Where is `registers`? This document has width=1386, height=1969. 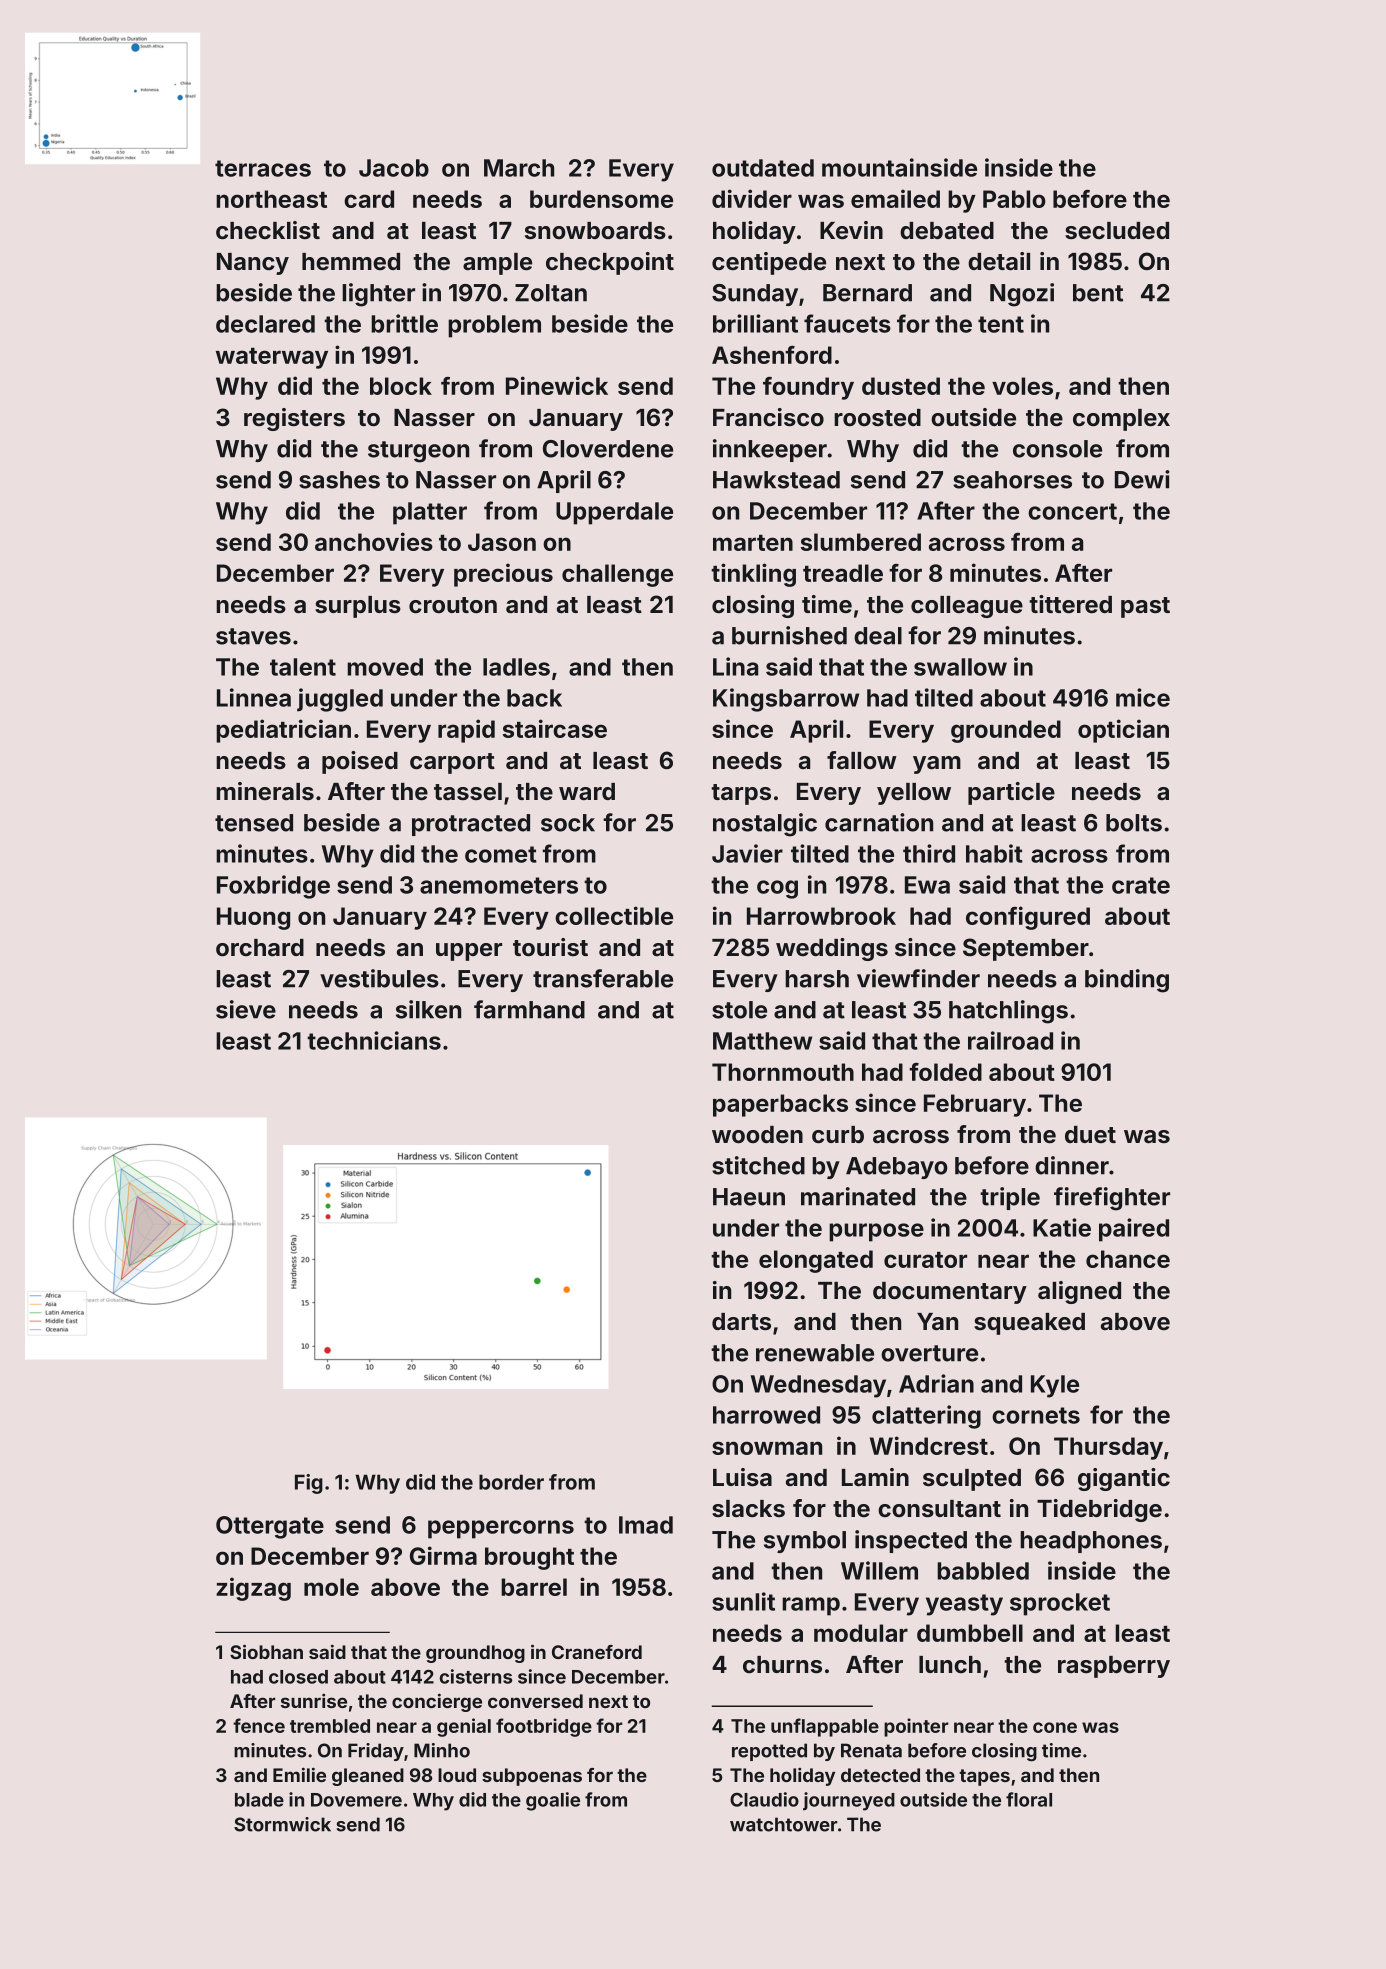 registers is located at coordinates (294, 419).
